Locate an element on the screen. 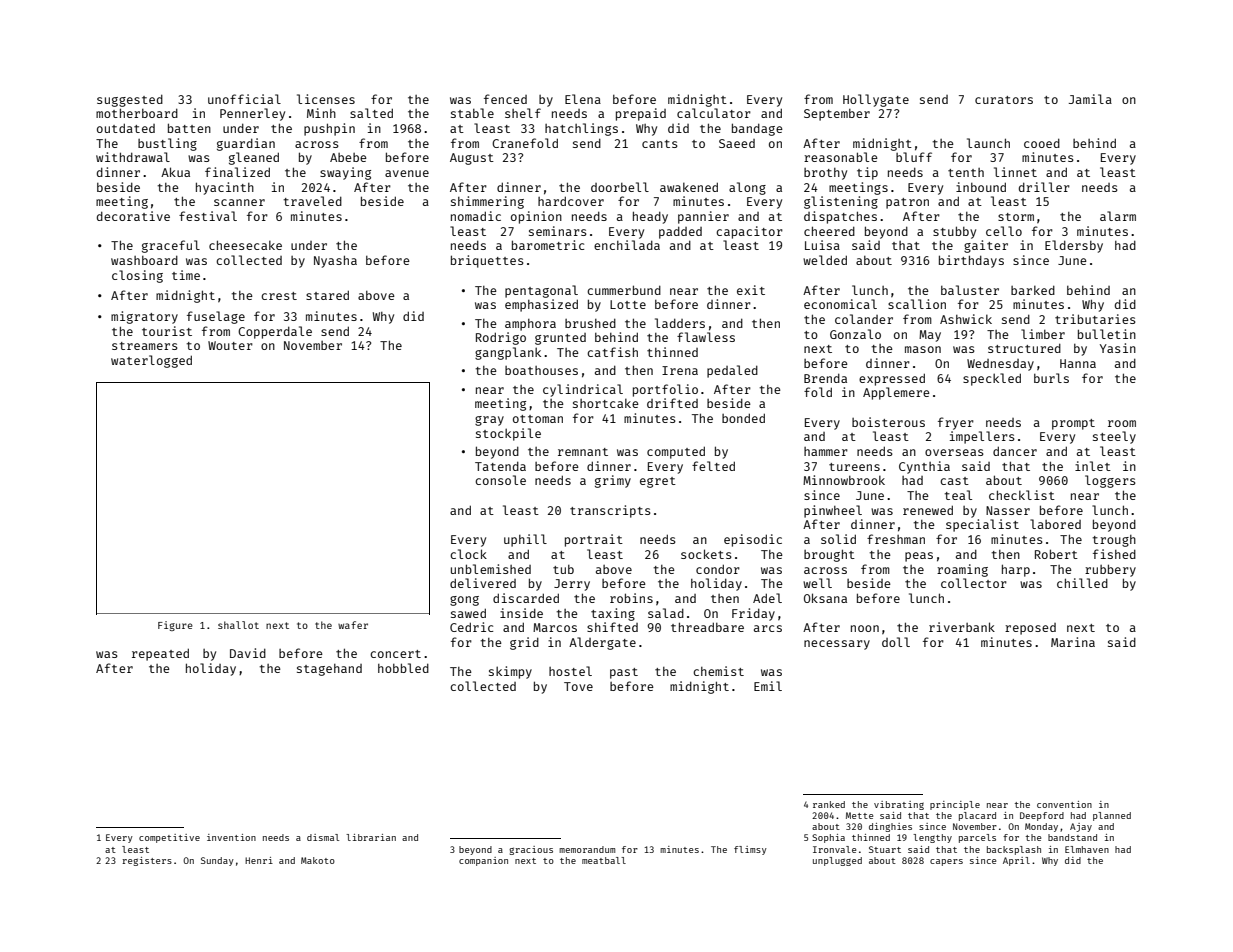 This screenshot has width=1233, height=952. Hollygate is located at coordinates (876, 100).
